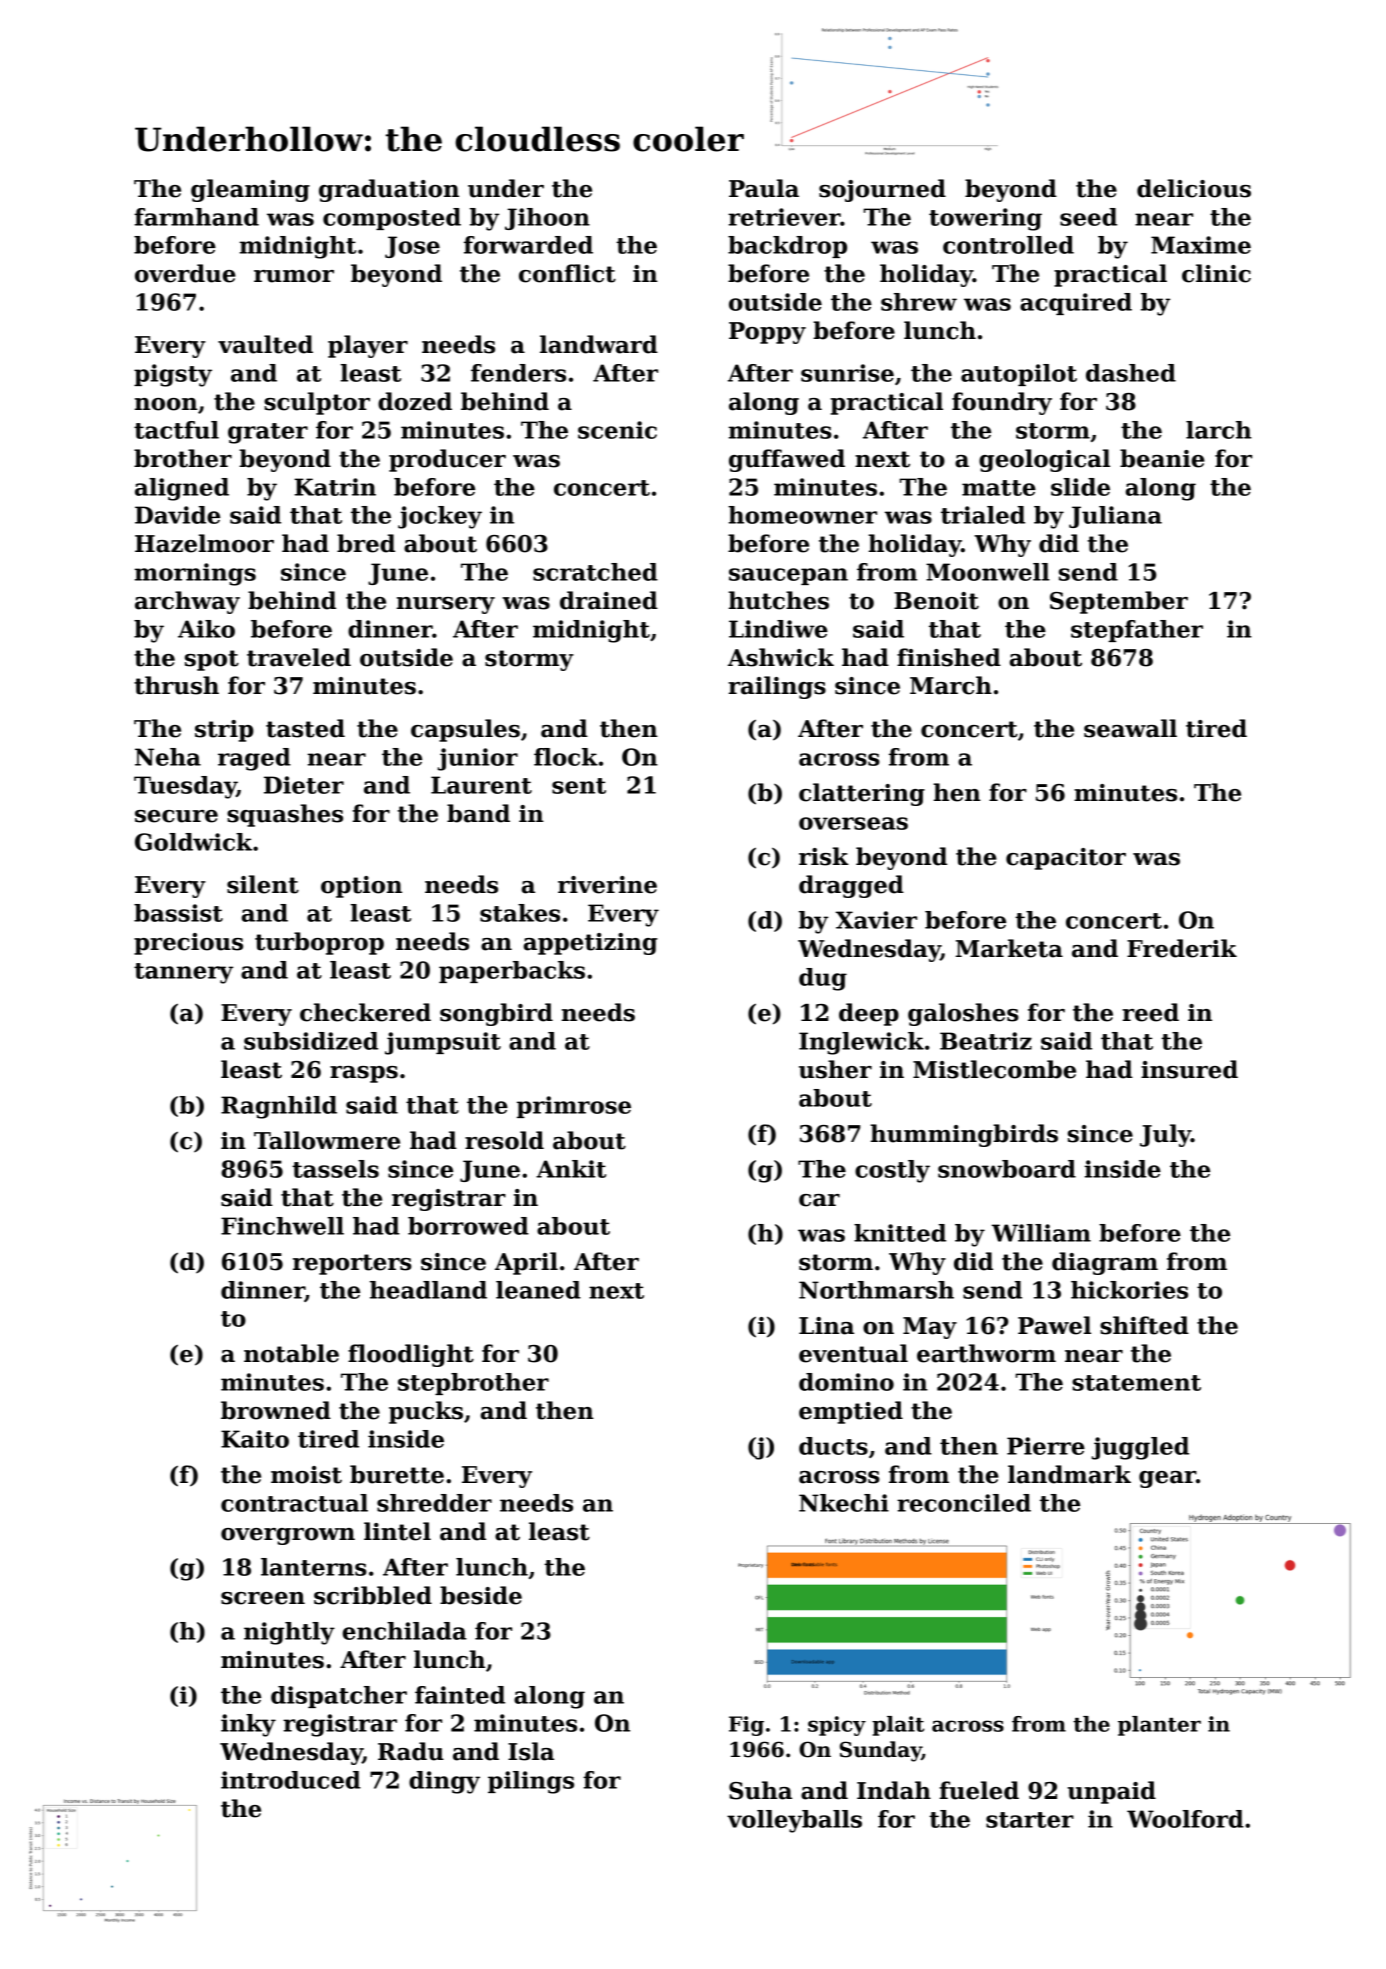 Image resolution: width=1386 pixels, height=1969 pixels. Describe the element at coordinates (481, 1595) in the page. I see `beside` at that location.
